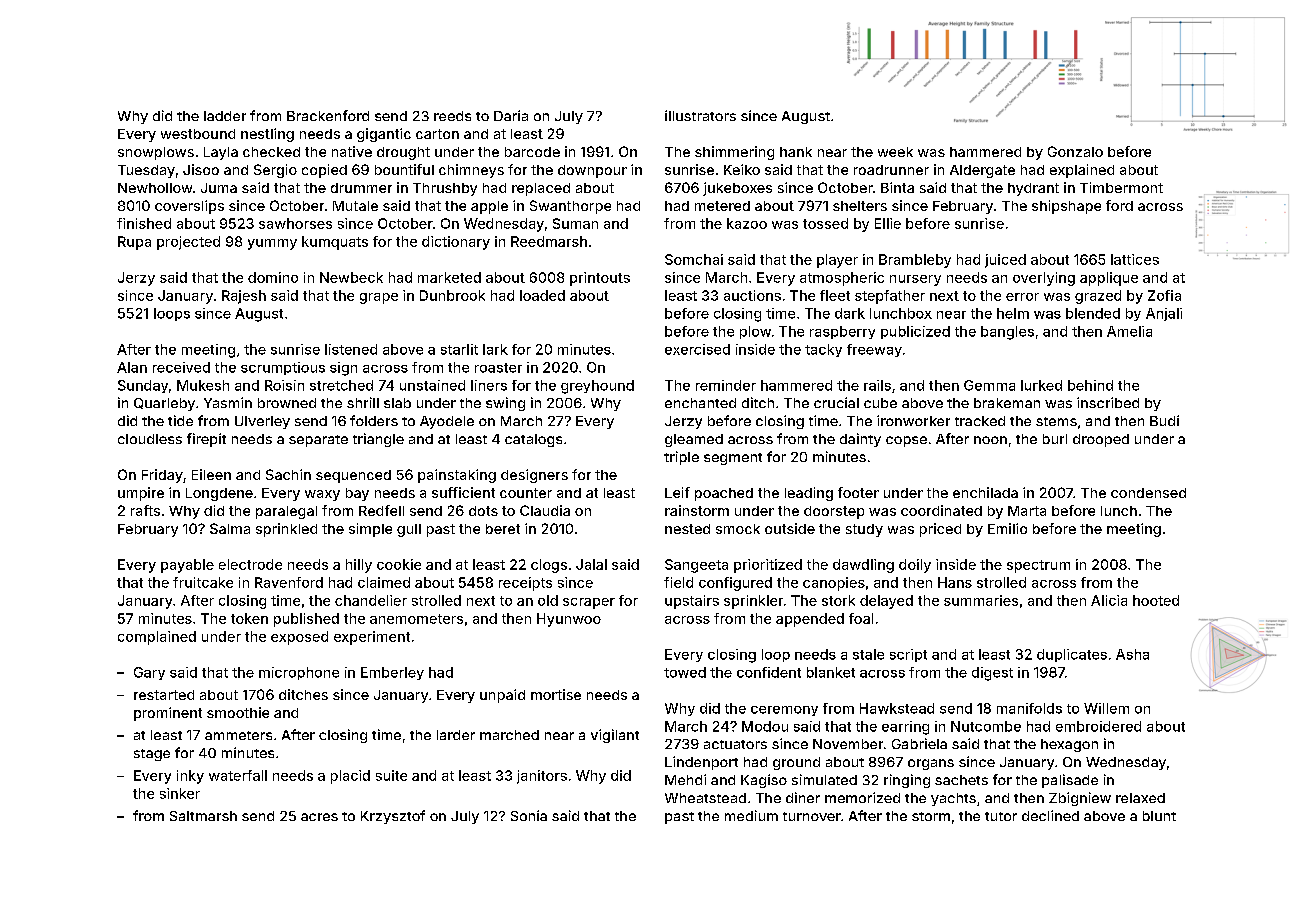  I want to click on cloudless, so click(150, 439).
